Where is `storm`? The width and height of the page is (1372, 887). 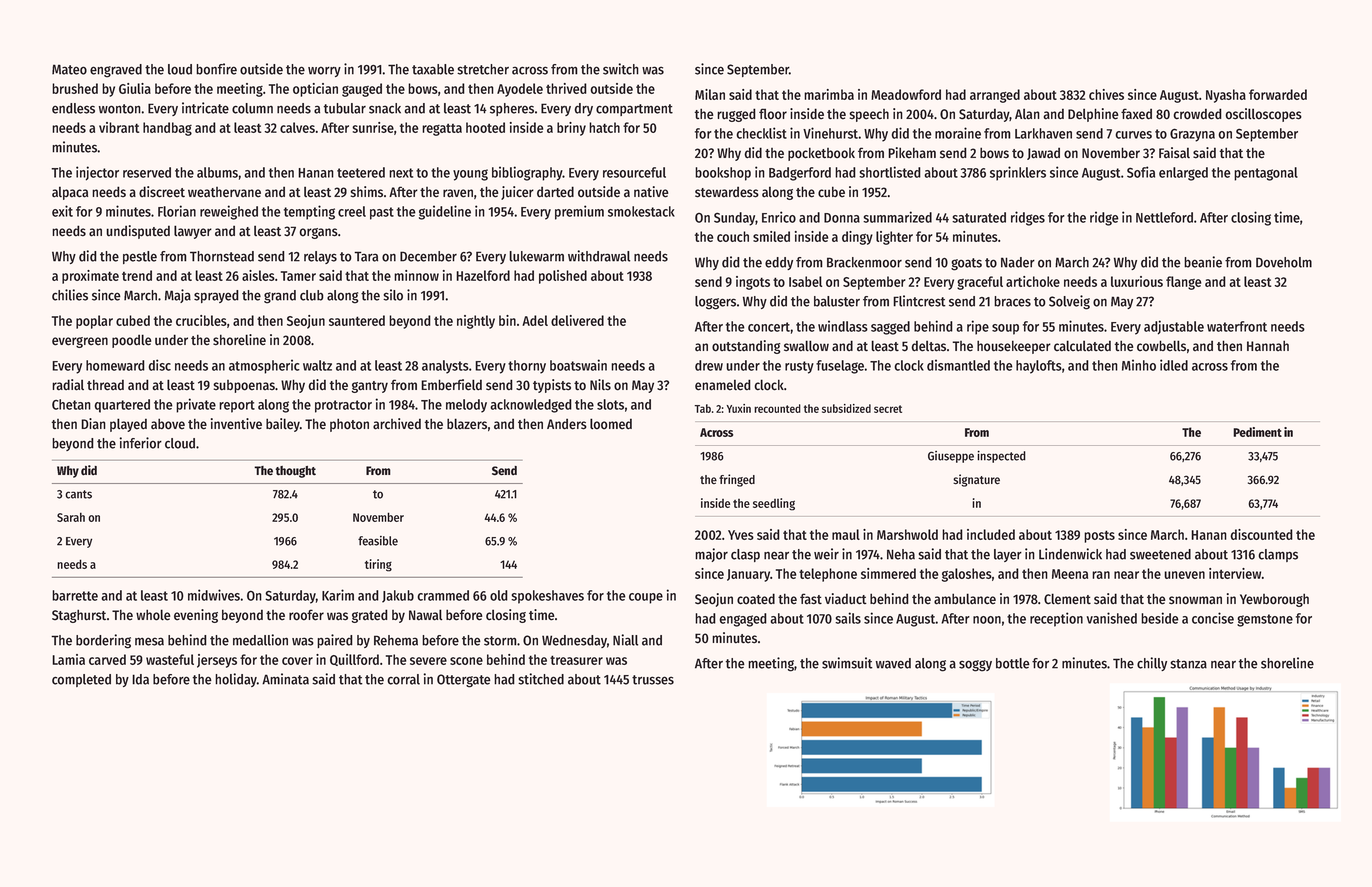
storm is located at coordinates (500, 641).
